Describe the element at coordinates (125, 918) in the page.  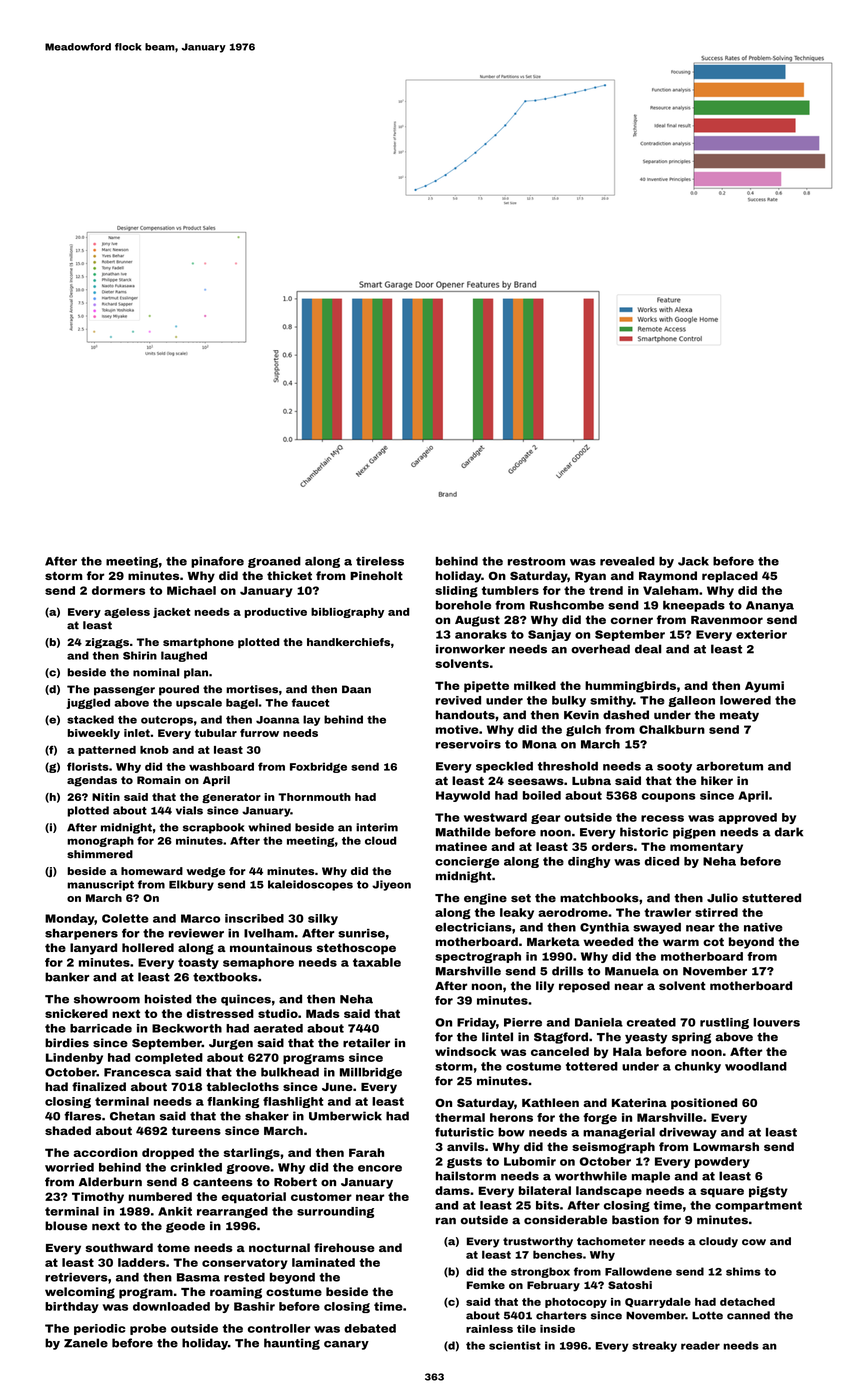
I see `Colette` at that location.
